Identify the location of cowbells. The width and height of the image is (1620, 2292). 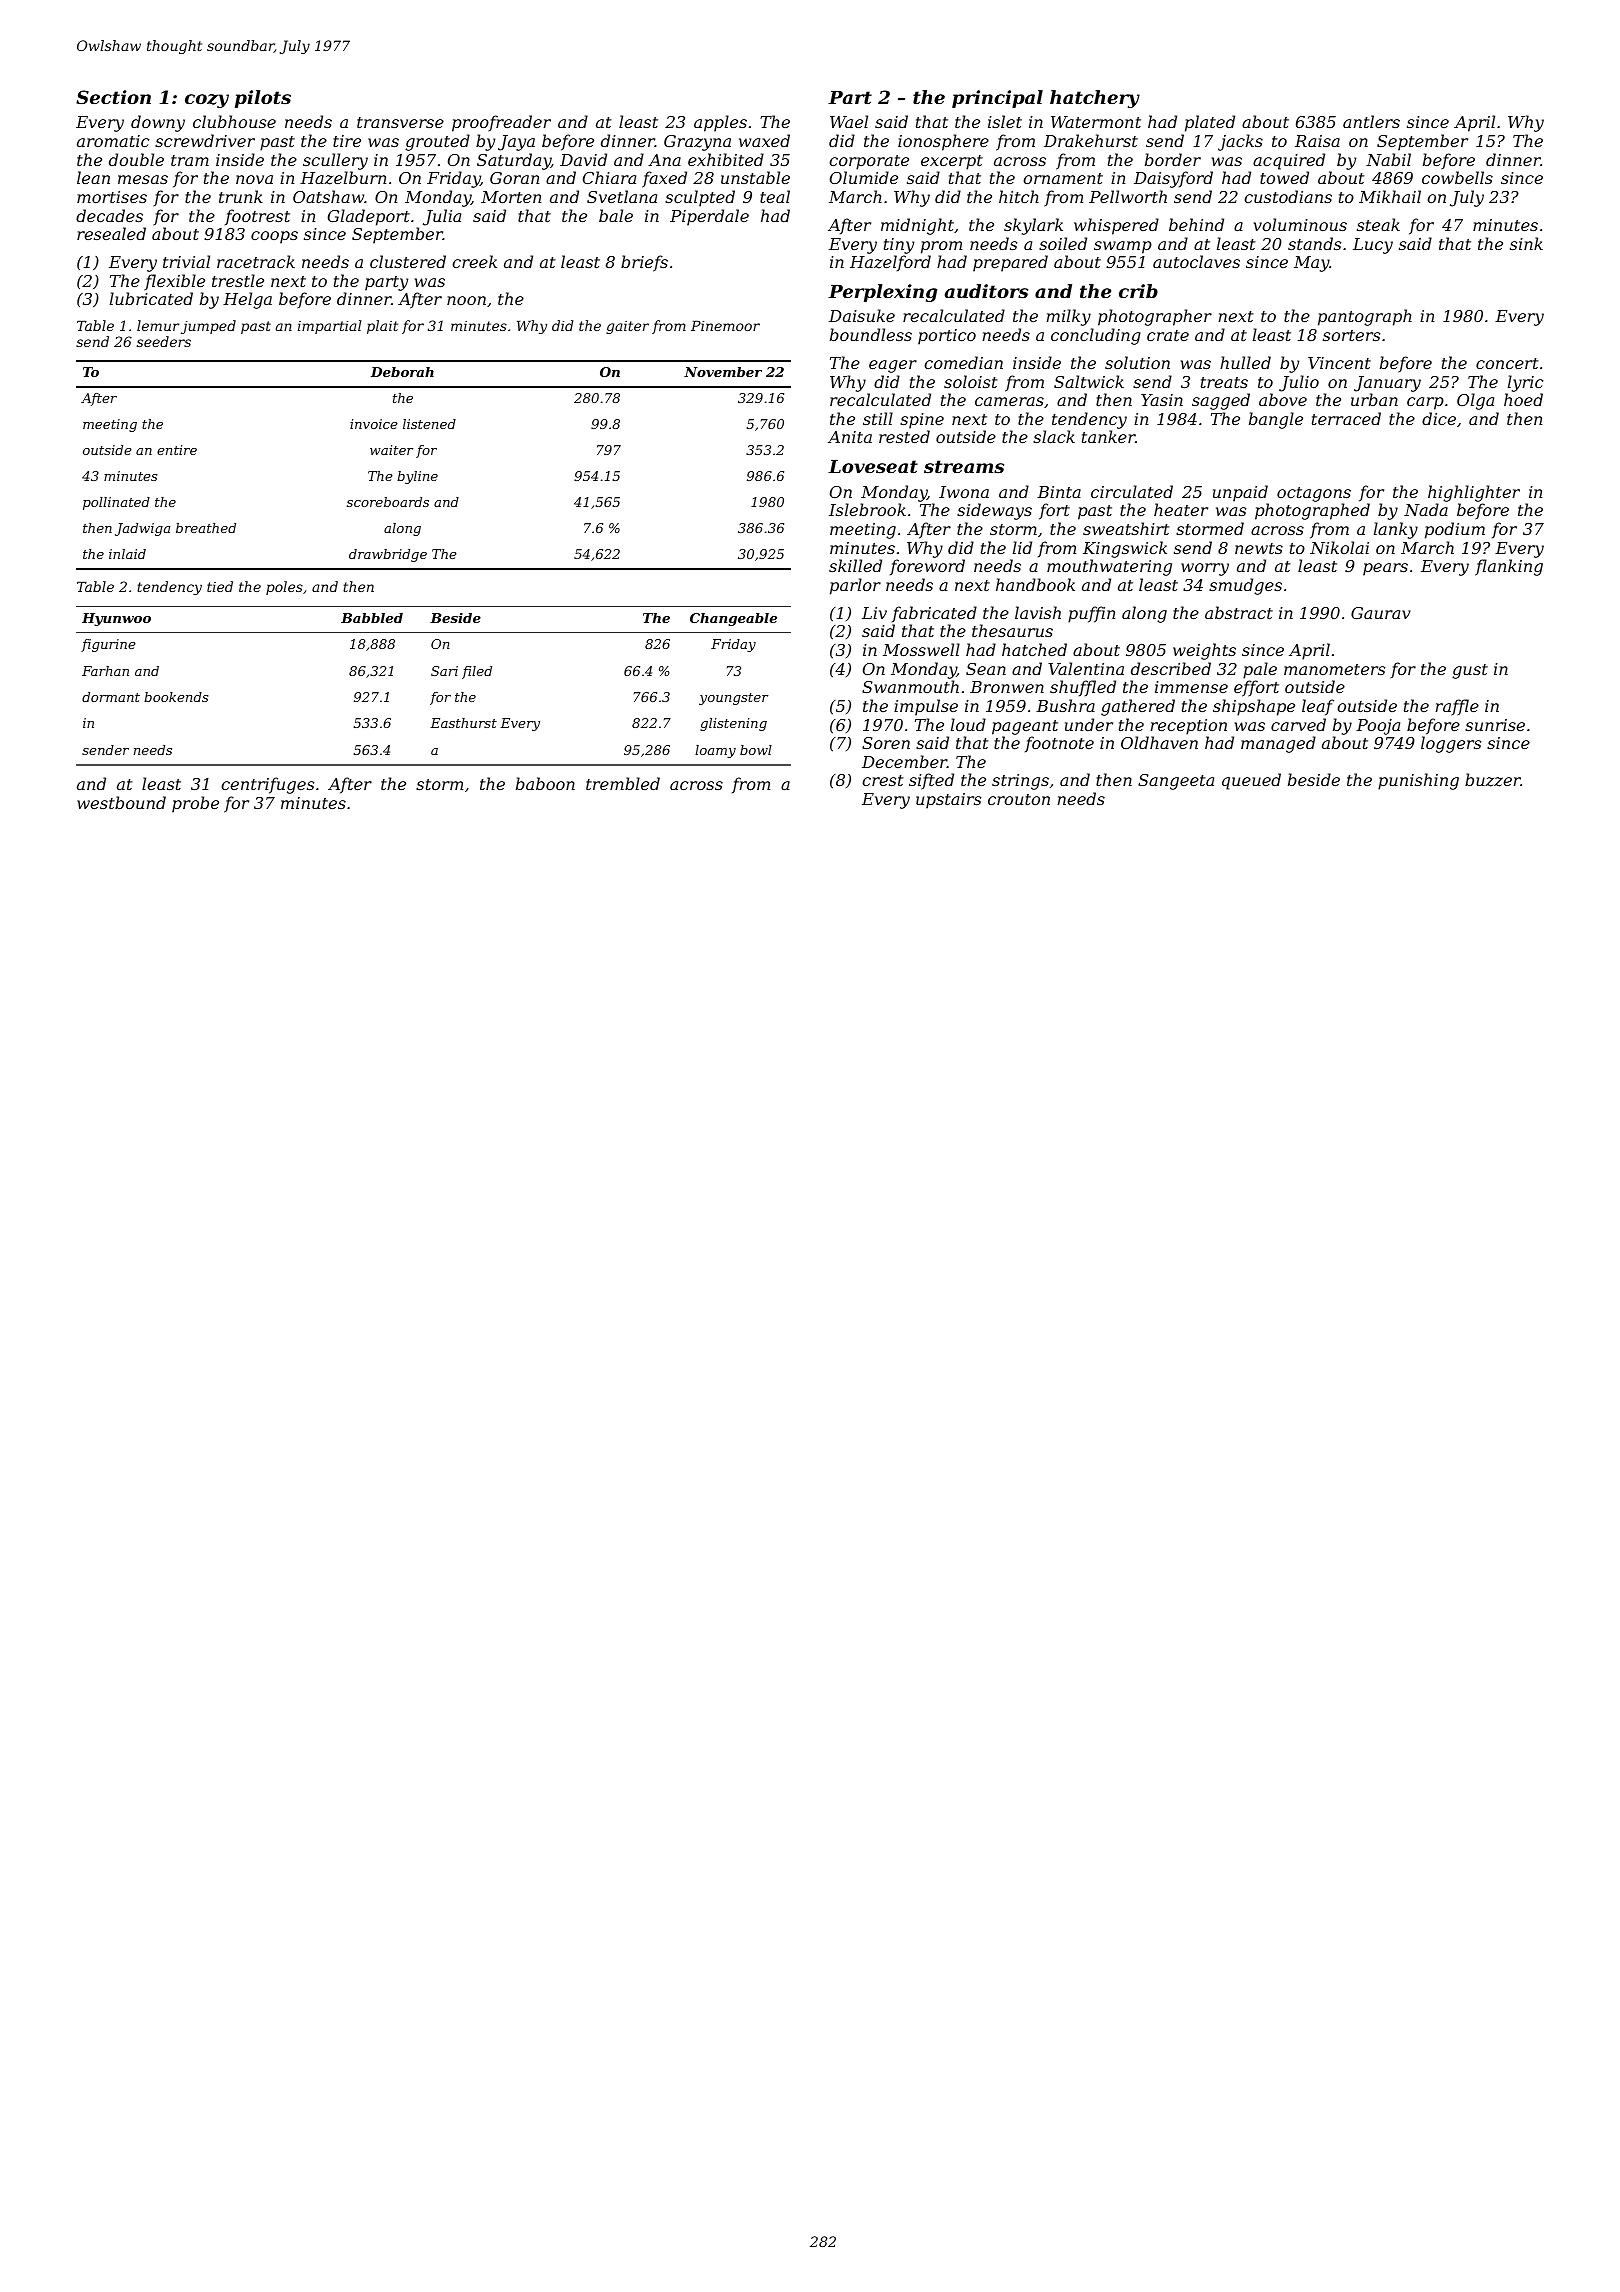
(1457, 177).
